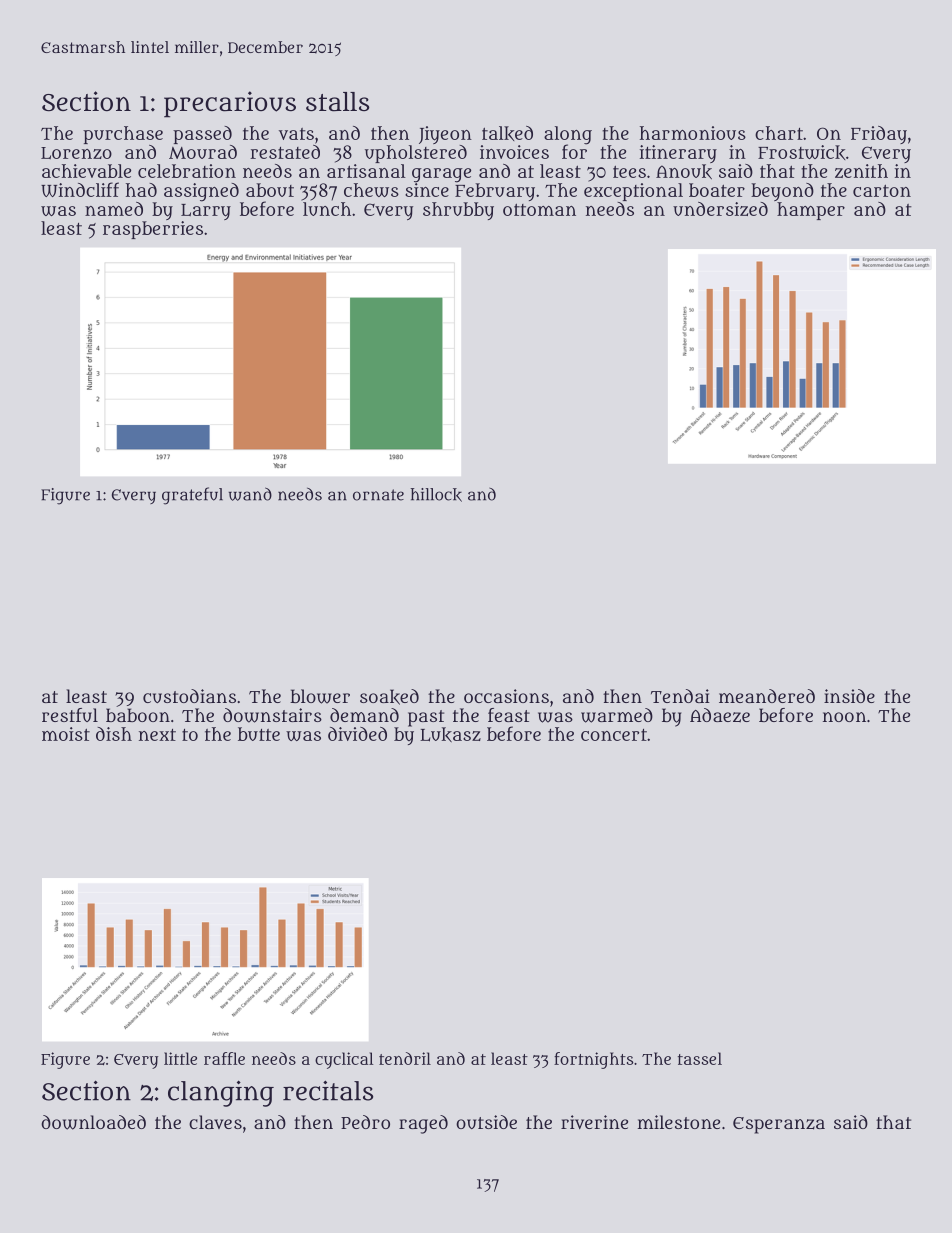 The image size is (952, 1233). I want to click on zenith, so click(861, 171).
